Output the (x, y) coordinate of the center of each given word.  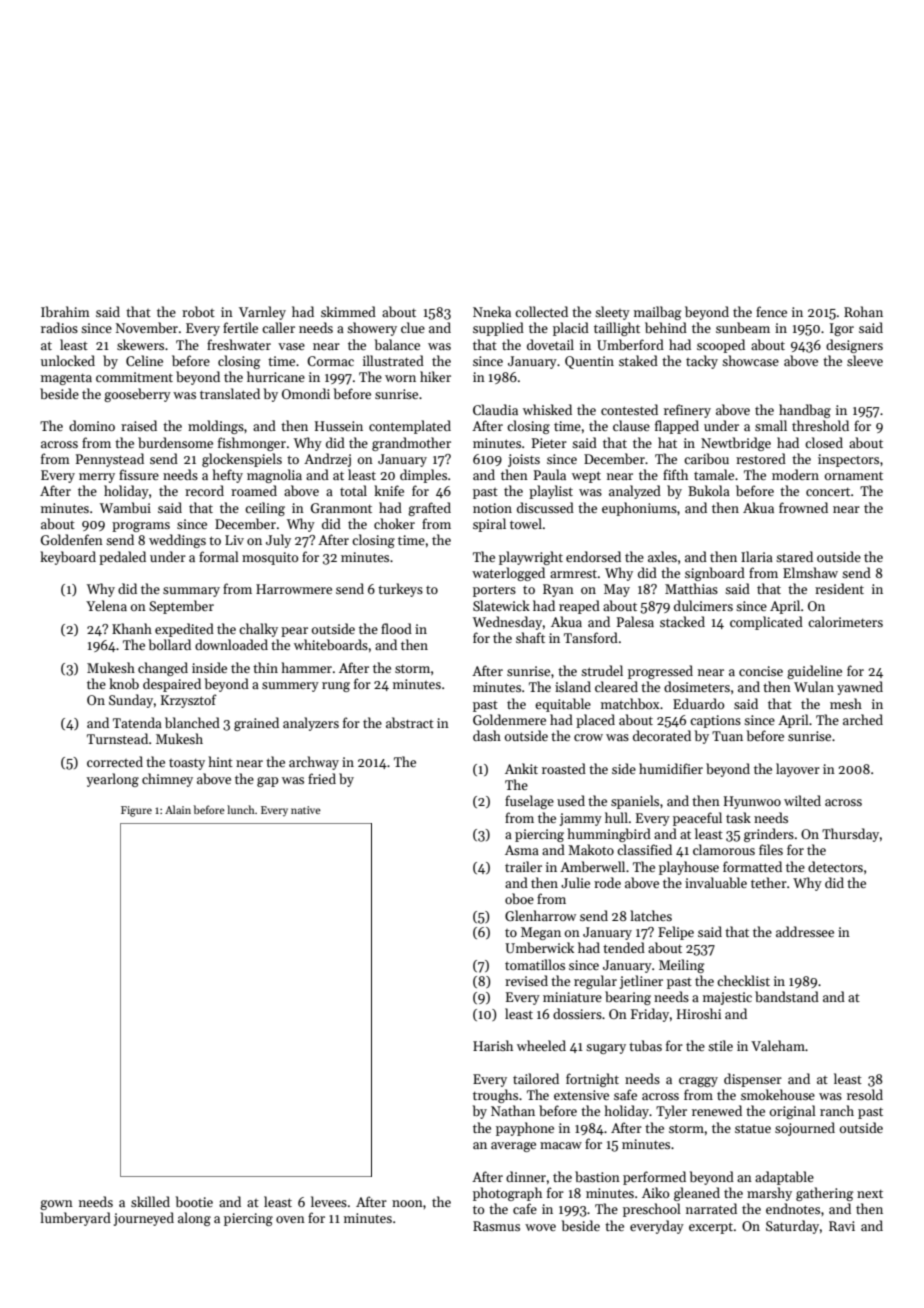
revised (526, 980)
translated (230, 393)
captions (715, 721)
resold (865, 1094)
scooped (721, 346)
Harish (493, 1045)
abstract (410, 722)
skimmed (348, 311)
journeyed (144, 1219)
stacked (682, 621)
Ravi (842, 1226)
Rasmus (496, 1226)
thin (265, 667)
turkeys (400, 590)
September (181, 607)
